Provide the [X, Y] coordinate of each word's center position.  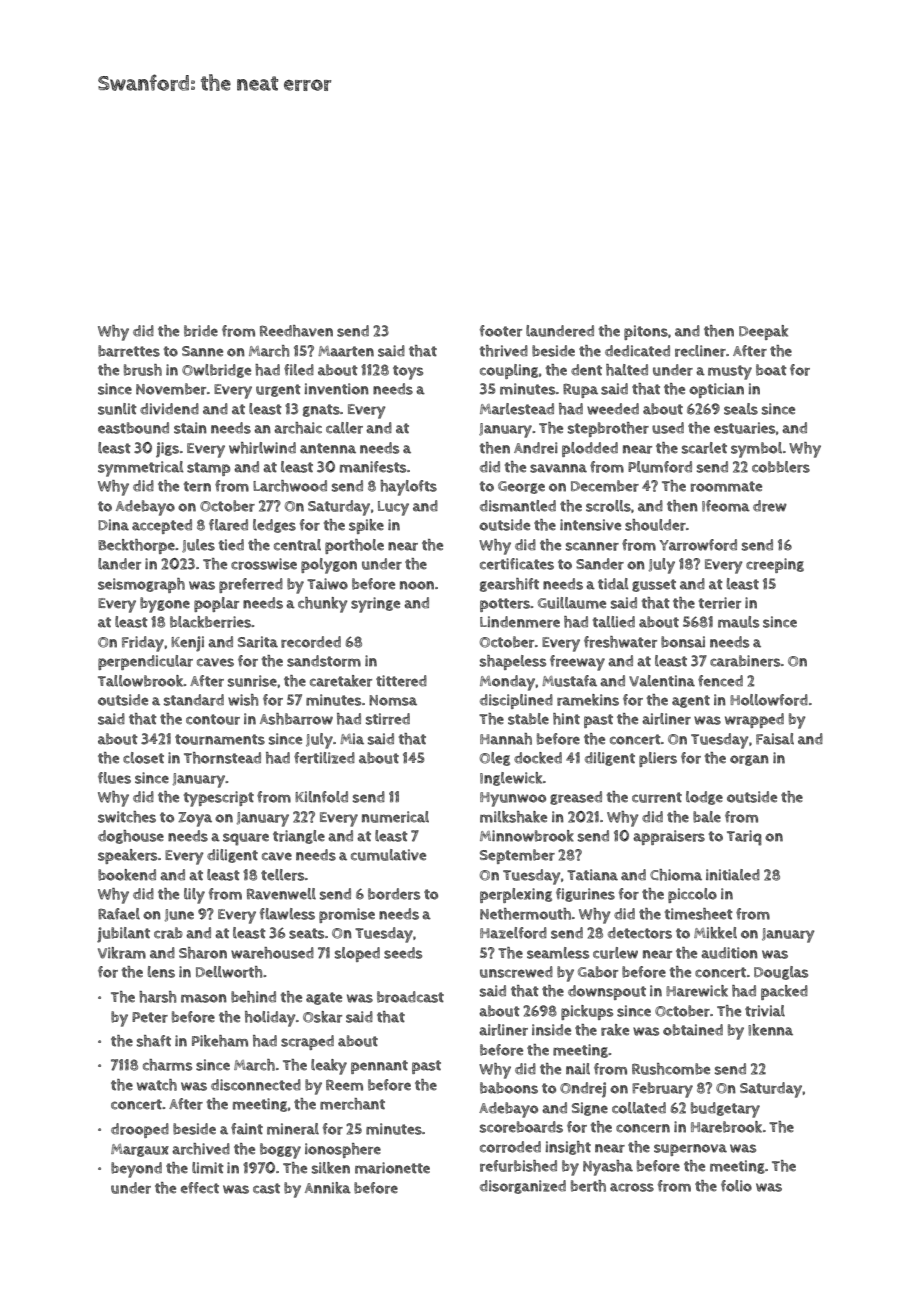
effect [200, 1188]
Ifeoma [726, 506]
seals [741, 409]
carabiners [745, 661]
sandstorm [324, 661]
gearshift [509, 585]
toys [408, 372]
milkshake [513, 817]
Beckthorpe [136, 546]
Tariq [744, 838]
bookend [127, 875]
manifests [373, 467]
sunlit [117, 409]
